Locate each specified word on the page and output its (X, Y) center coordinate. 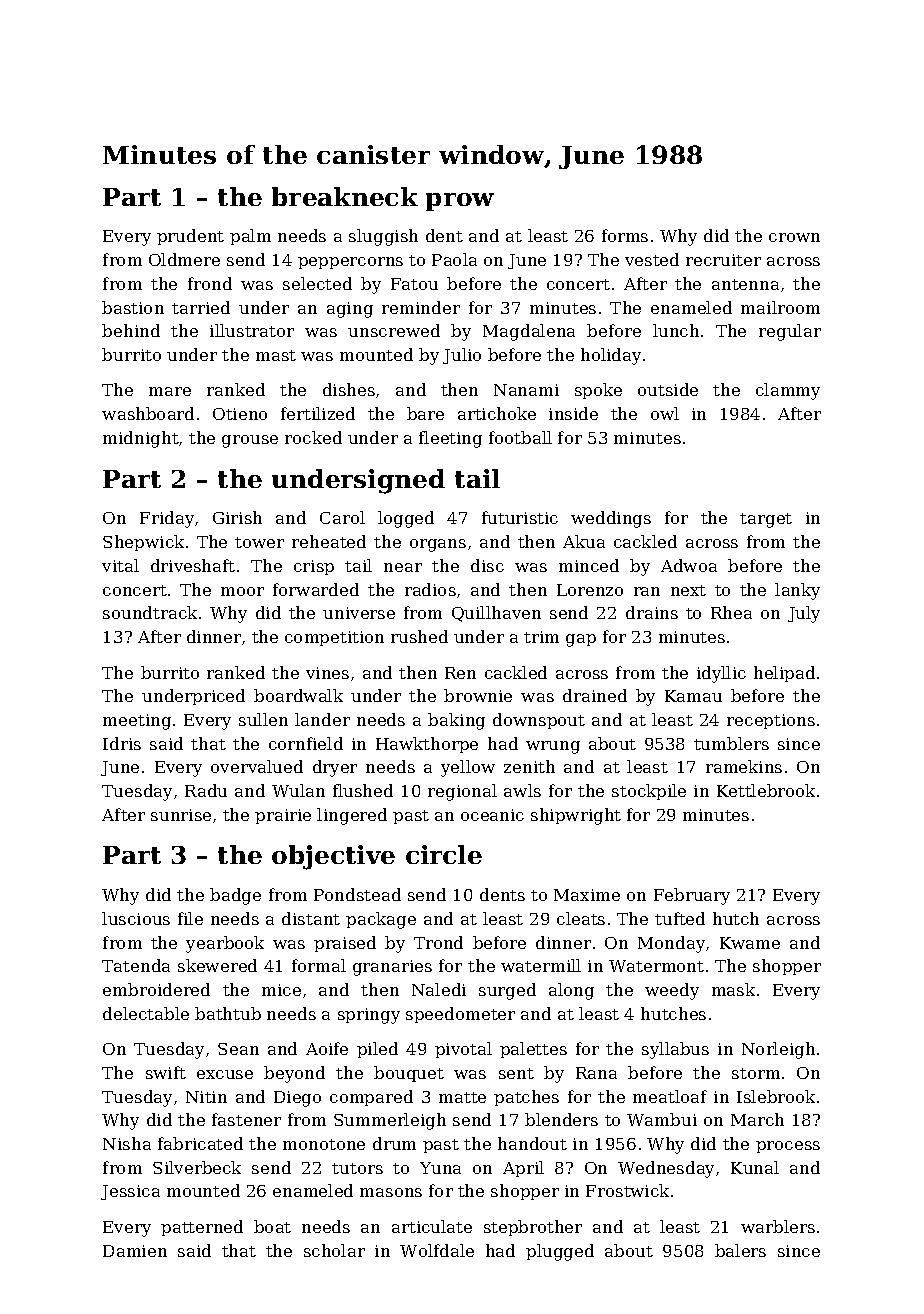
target (766, 520)
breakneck (345, 196)
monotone (324, 1144)
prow (460, 202)
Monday (671, 944)
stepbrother (533, 1228)
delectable (146, 1013)
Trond (438, 942)
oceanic (492, 815)
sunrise (181, 815)
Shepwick (143, 543)
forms (625, 235)
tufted (680, 918)
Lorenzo (590, 590)
